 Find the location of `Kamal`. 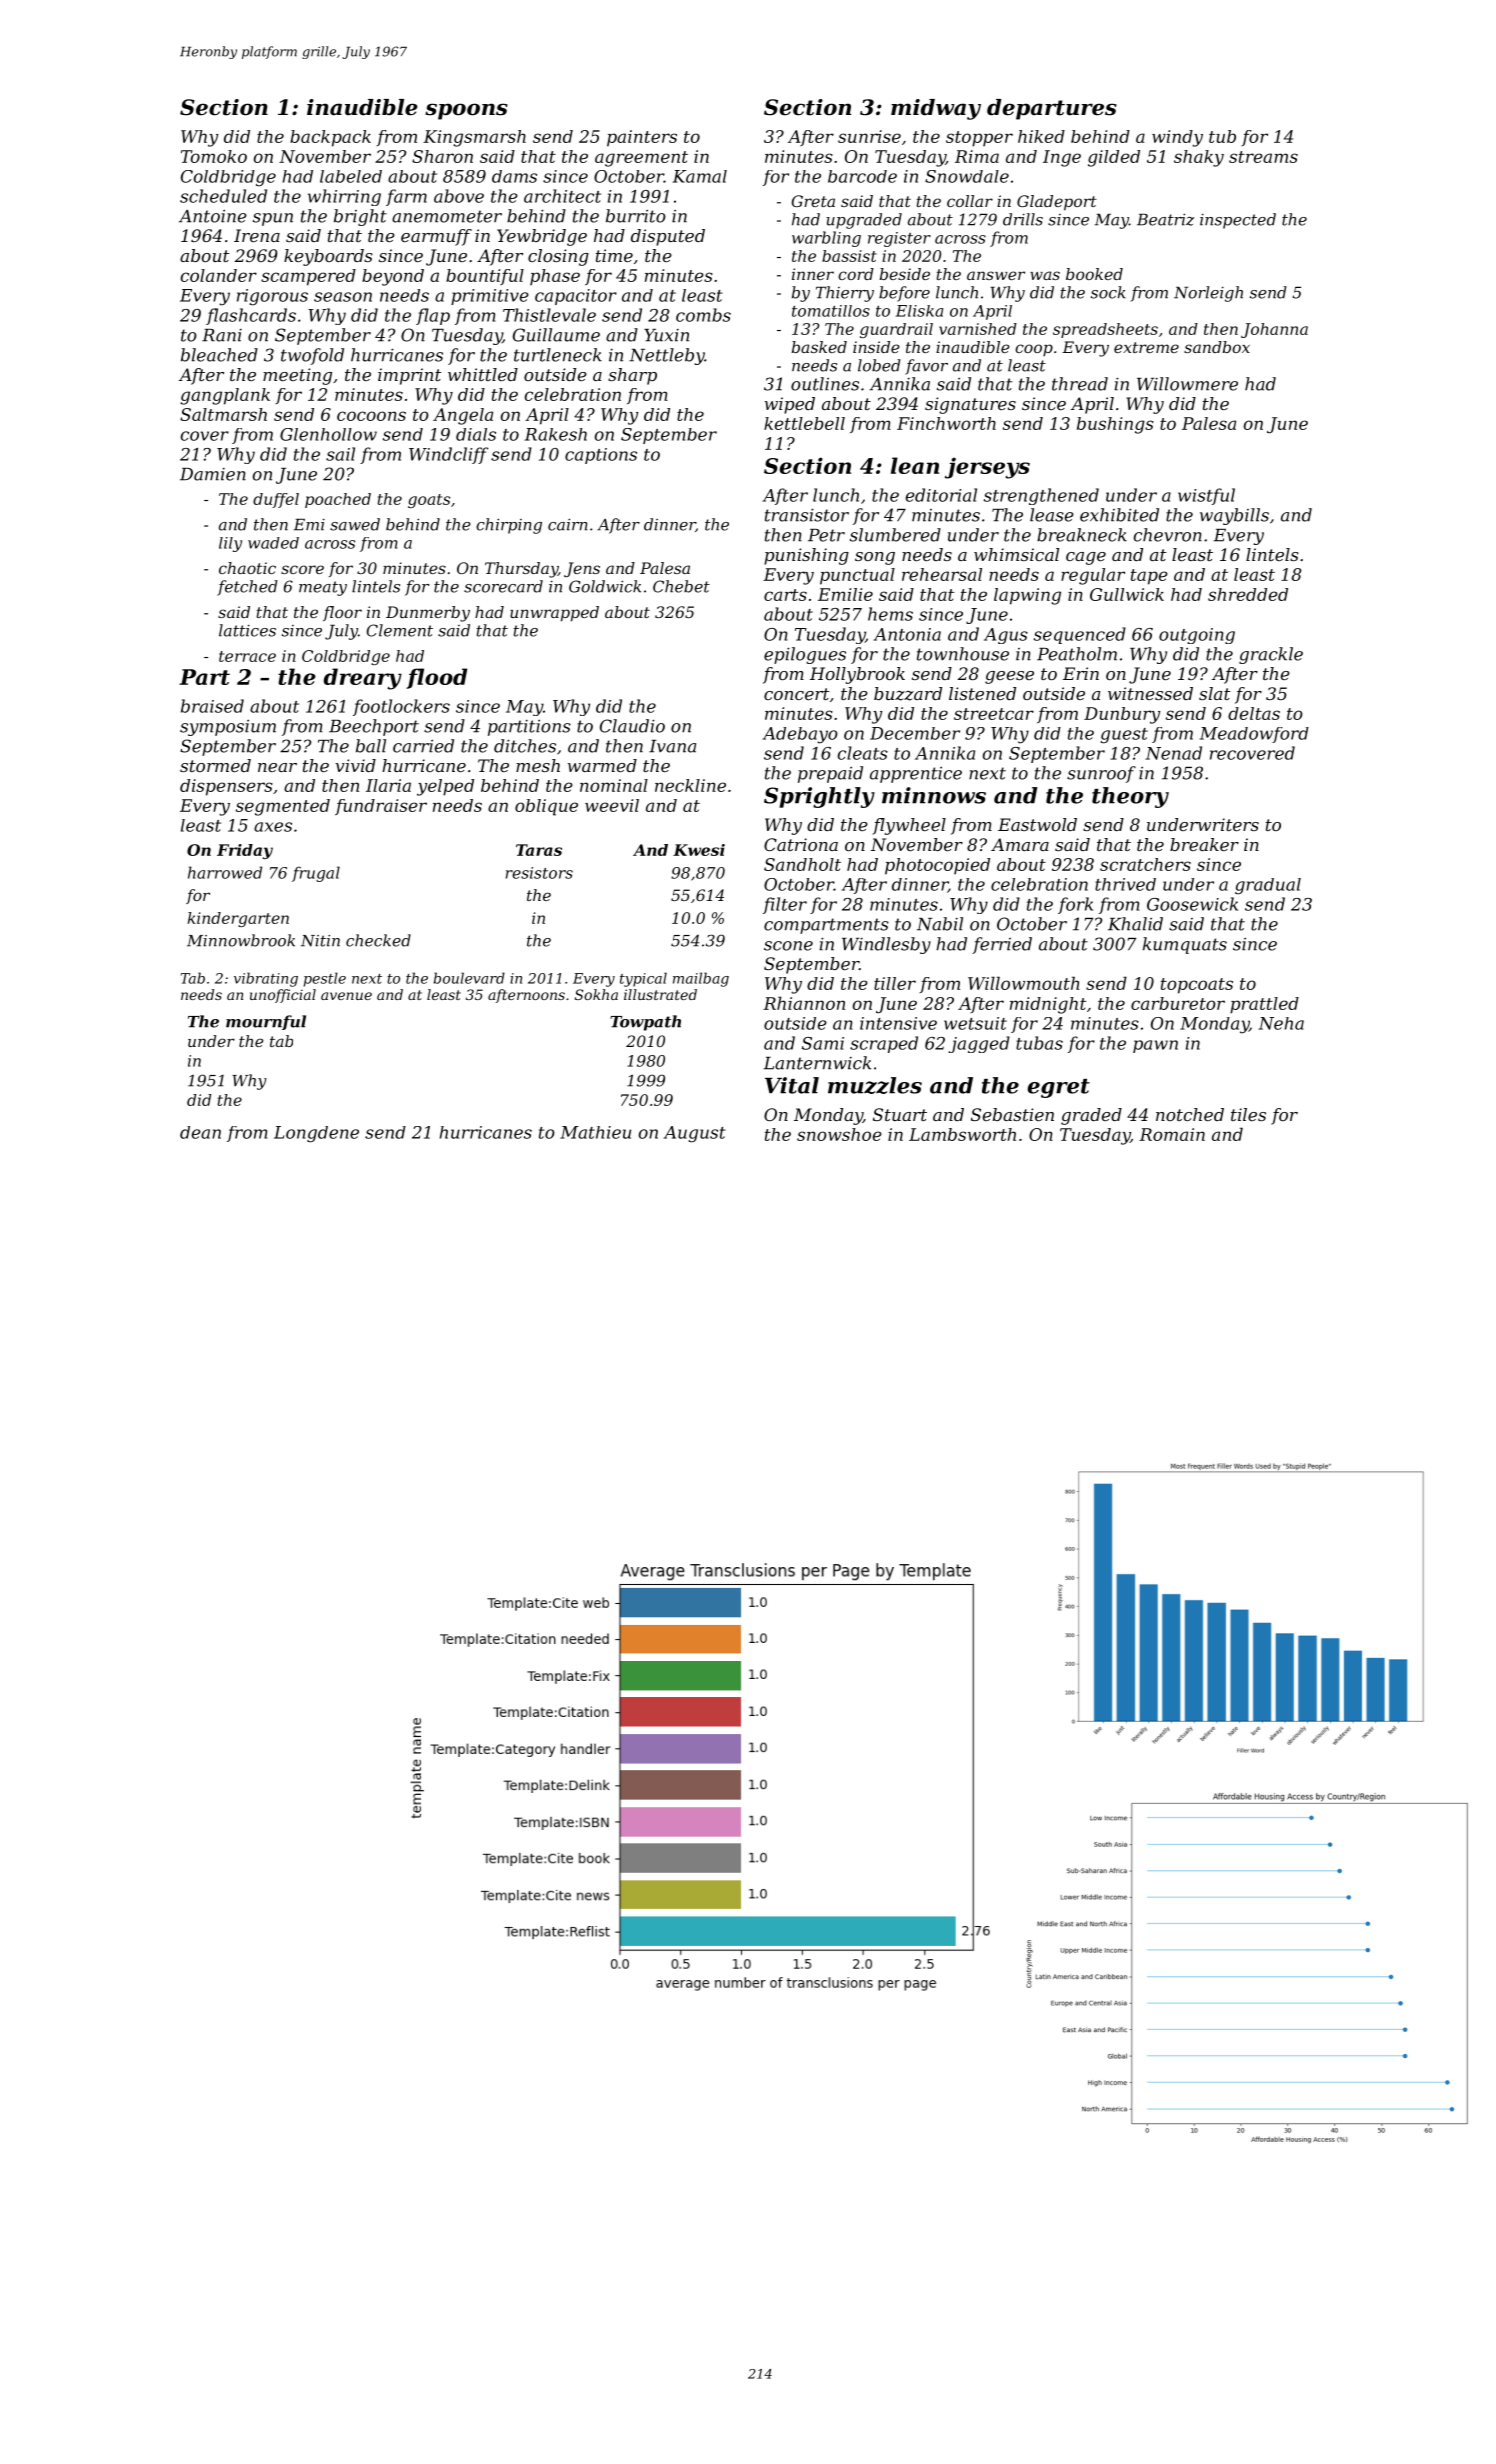

Kamal is located at coordinates (700, 176).
